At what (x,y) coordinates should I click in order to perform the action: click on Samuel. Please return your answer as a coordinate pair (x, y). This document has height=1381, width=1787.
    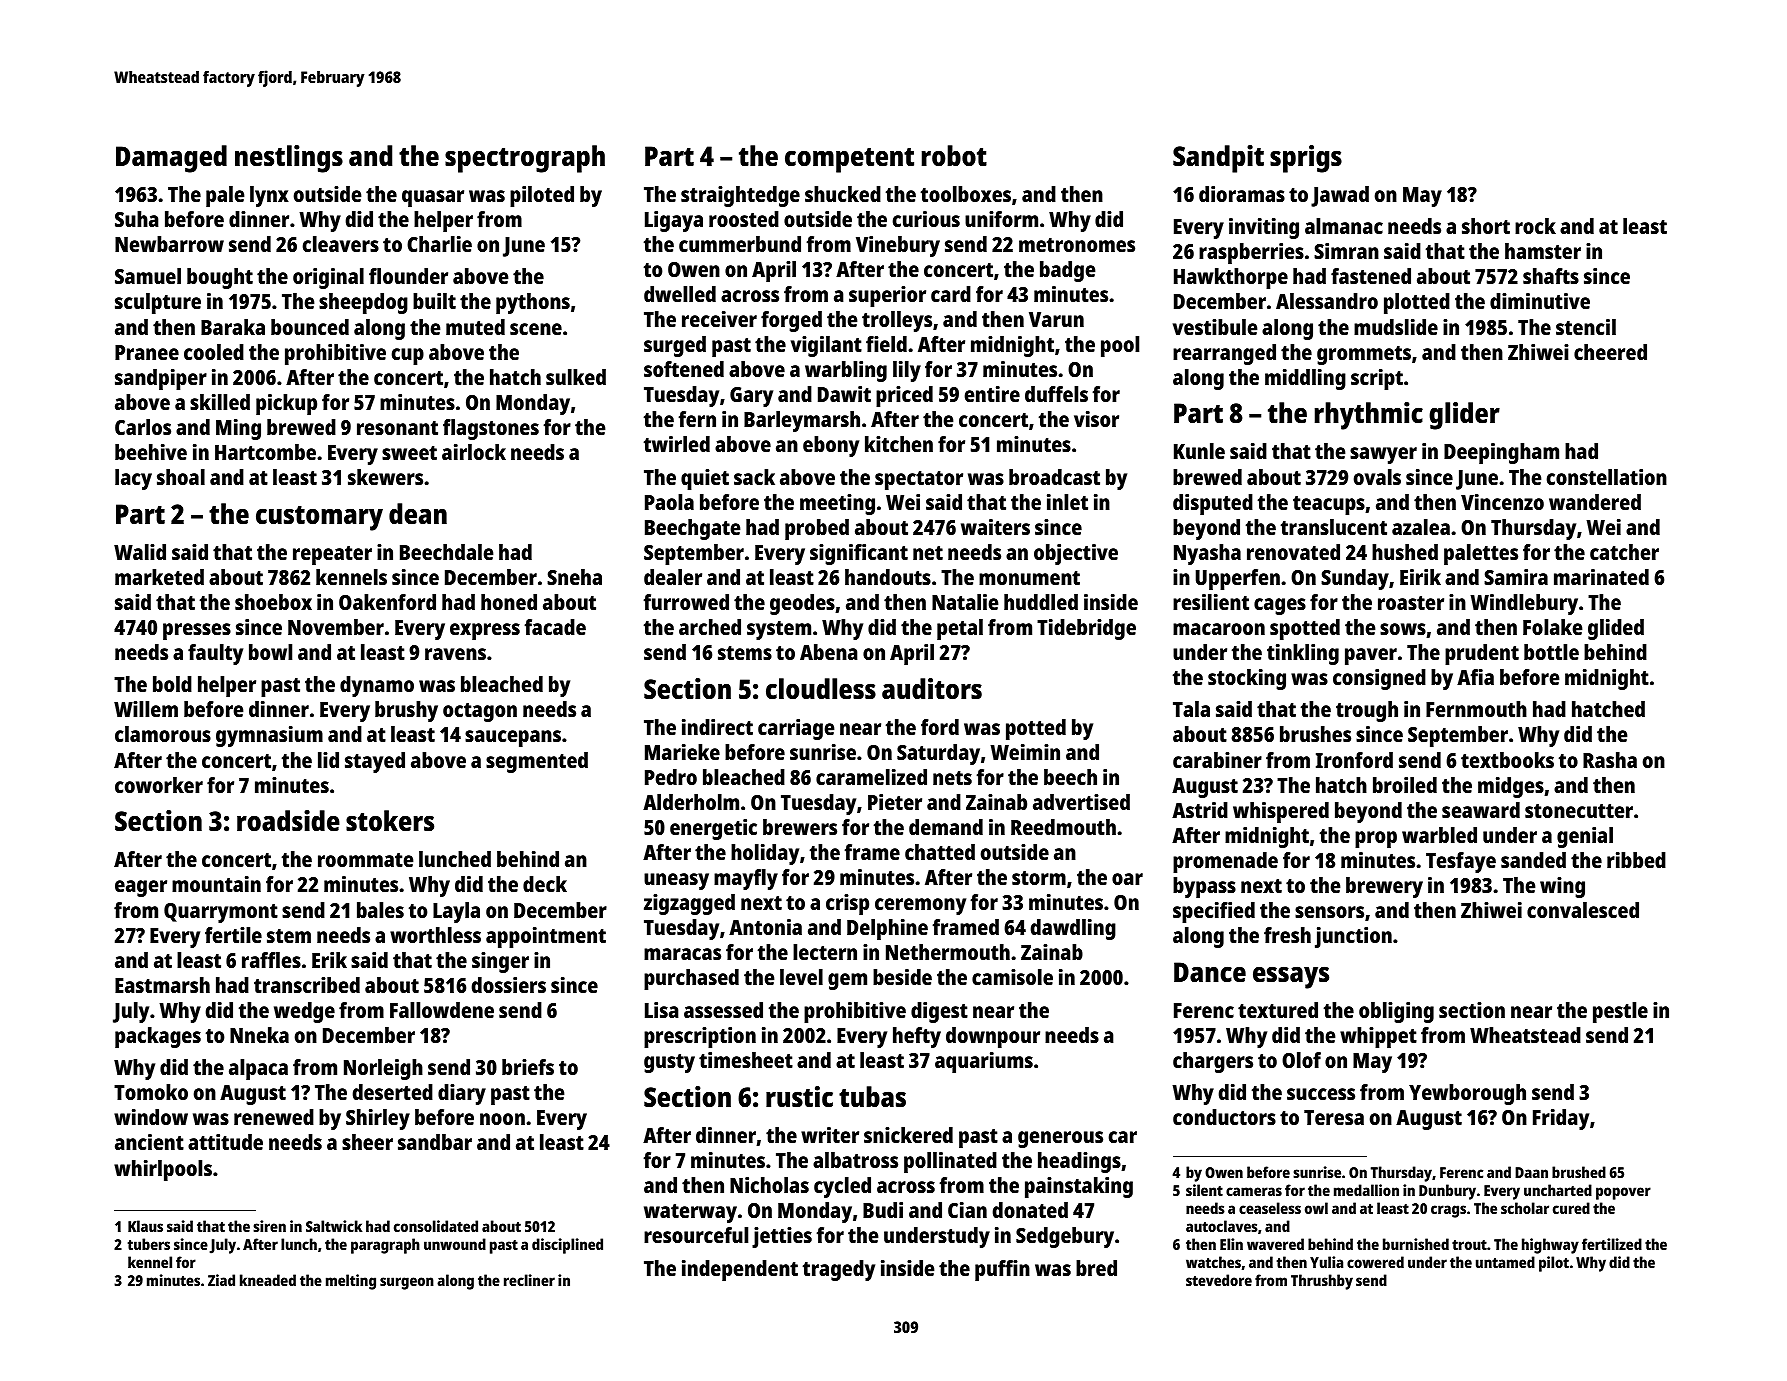
    Looking at the image, I should click on (148, 276).
